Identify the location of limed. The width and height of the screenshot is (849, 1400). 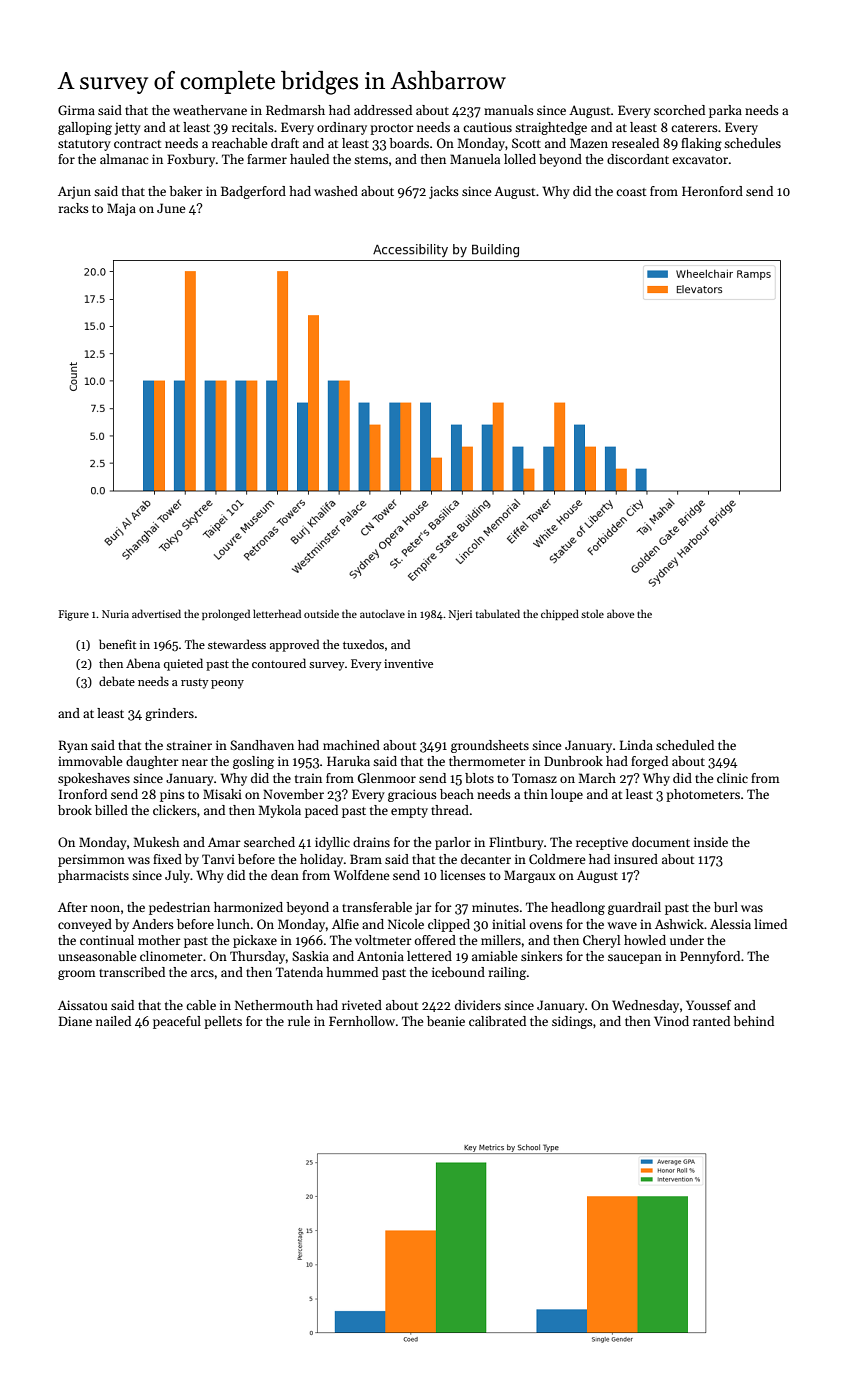
(770, 924).
